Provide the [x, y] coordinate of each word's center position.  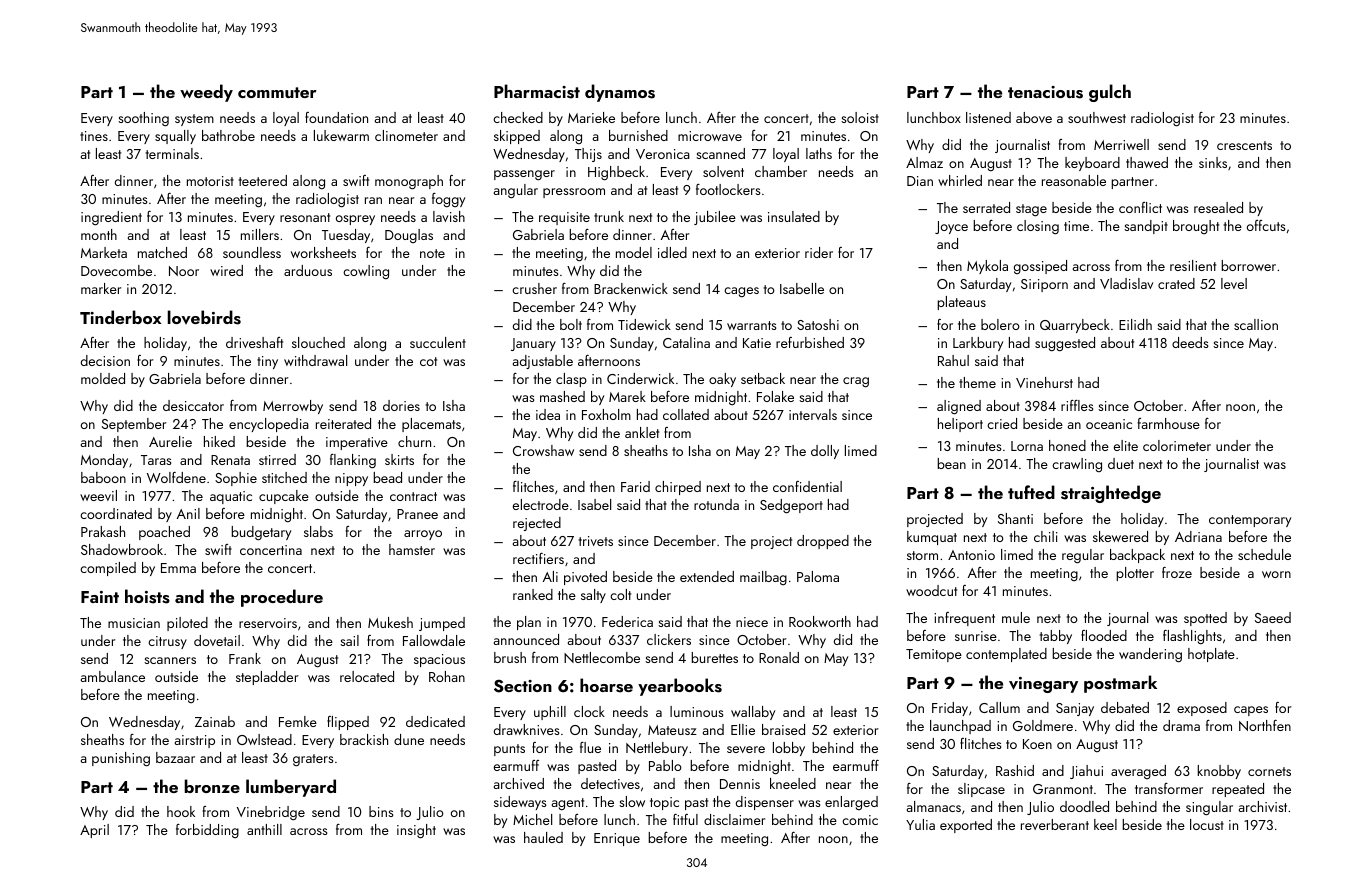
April [94, 831]
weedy [206, 93]
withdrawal [315, 360]
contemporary [1250, 521]
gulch [1110, 93]
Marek [627, 396]
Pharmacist [537, 91]
